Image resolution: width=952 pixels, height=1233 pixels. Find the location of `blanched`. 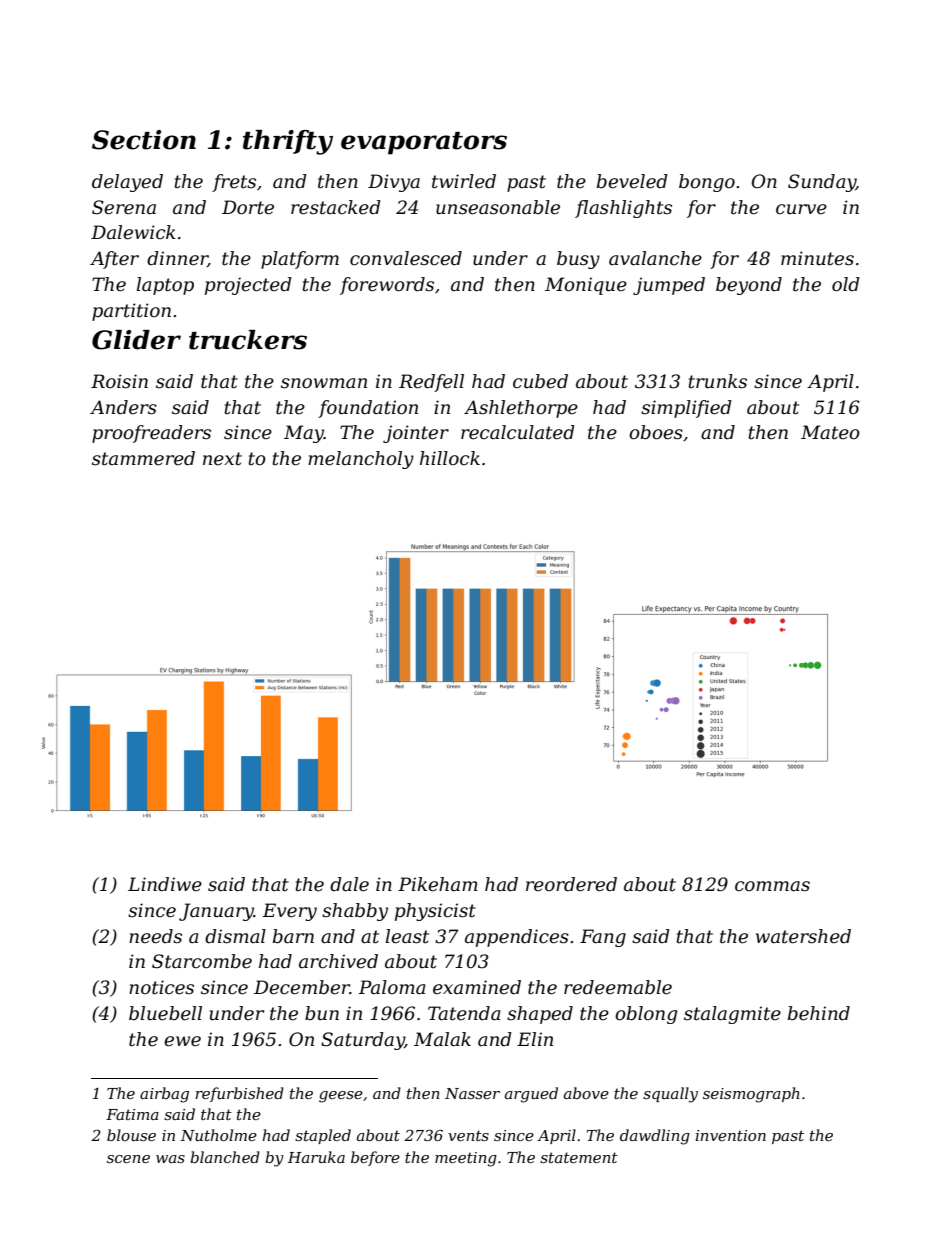

blanched is located at coordinates (225, 1157).
